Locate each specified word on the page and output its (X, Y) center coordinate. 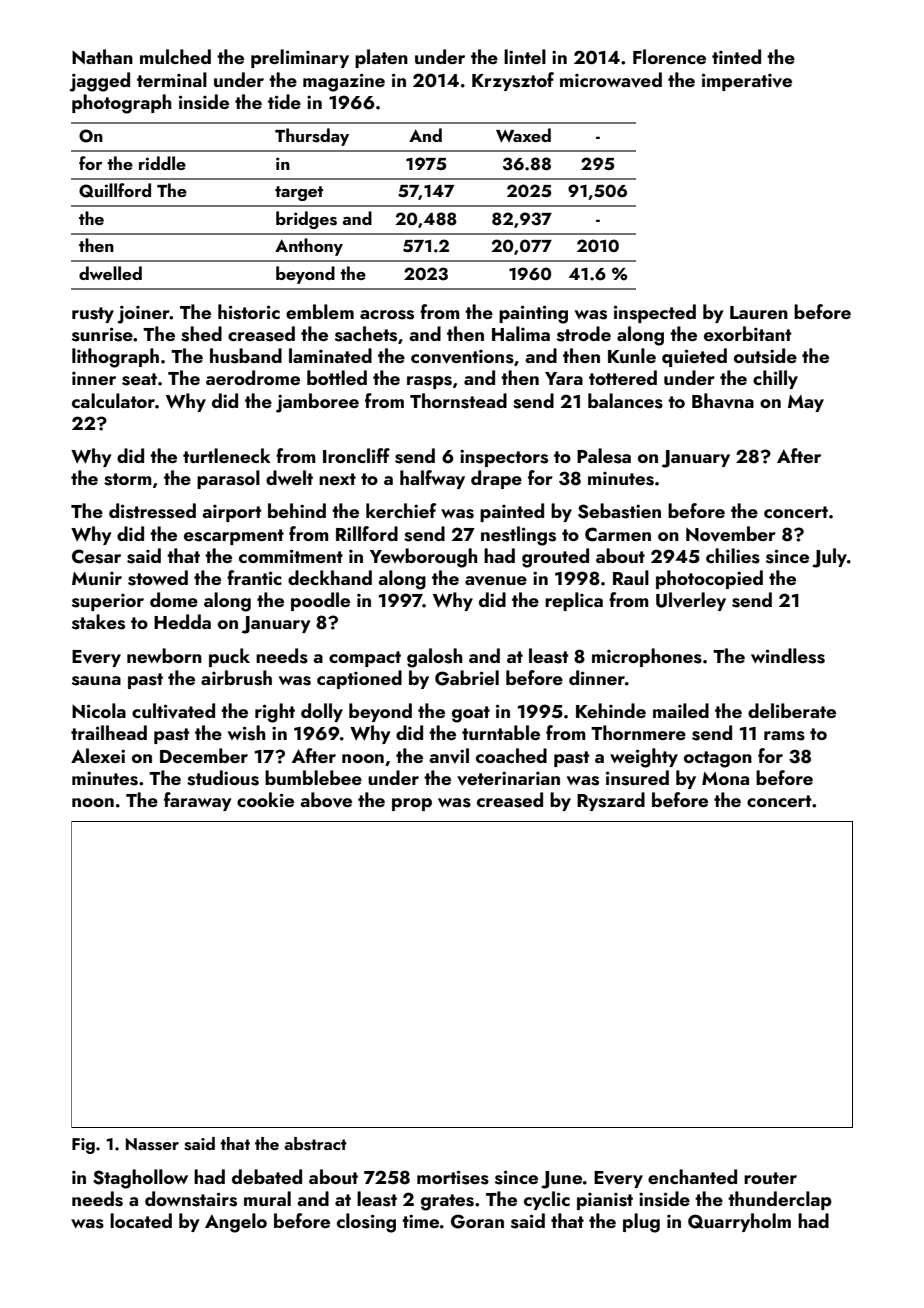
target (299, 193)
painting (533, 314)
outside (765, 356)
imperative (747, 82)
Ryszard (611, 801)
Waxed (523, 135)
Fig (83, 1146)
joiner (143, 315)
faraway (198, 801)
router (770, 1178)
